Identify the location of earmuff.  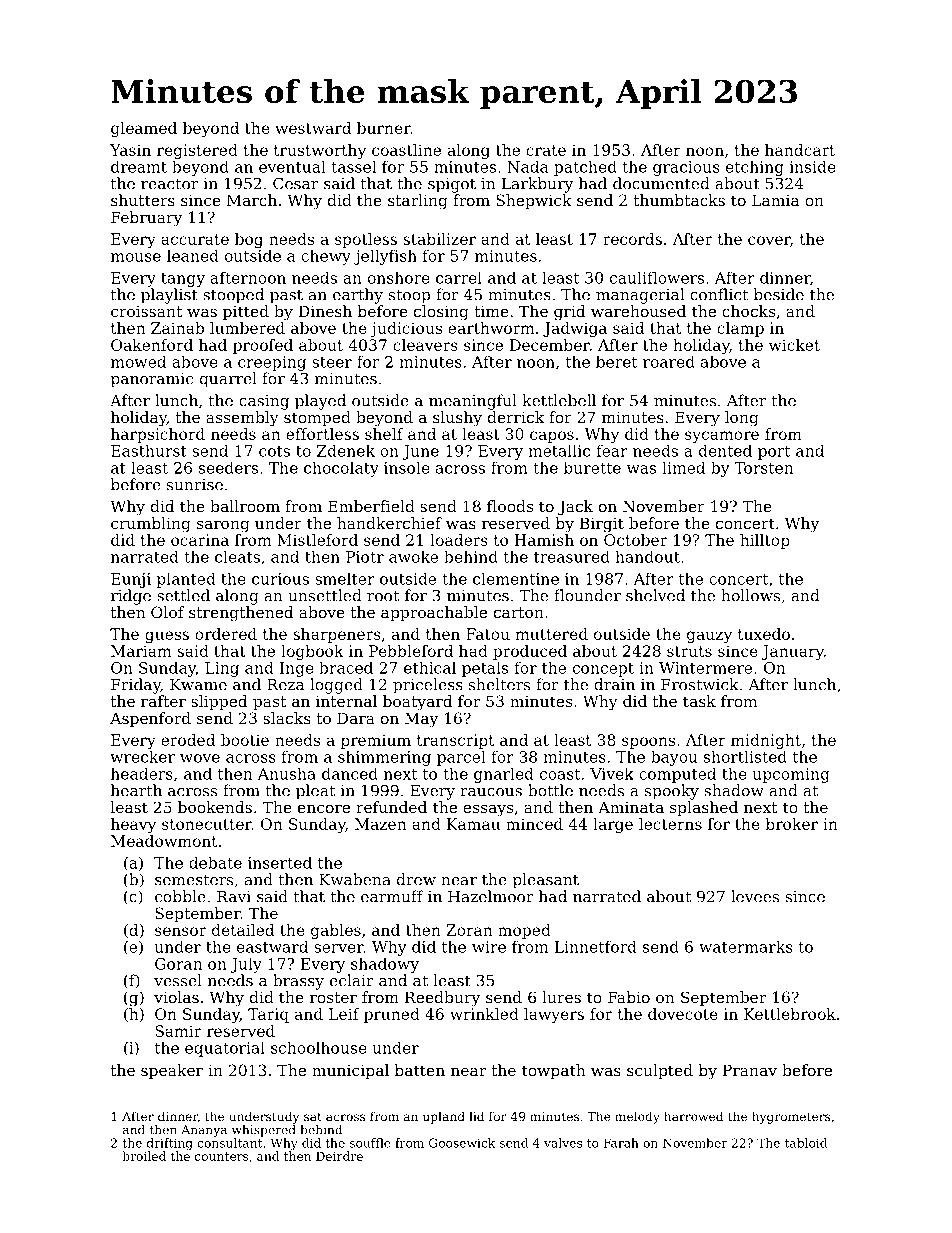
(392, 896).
